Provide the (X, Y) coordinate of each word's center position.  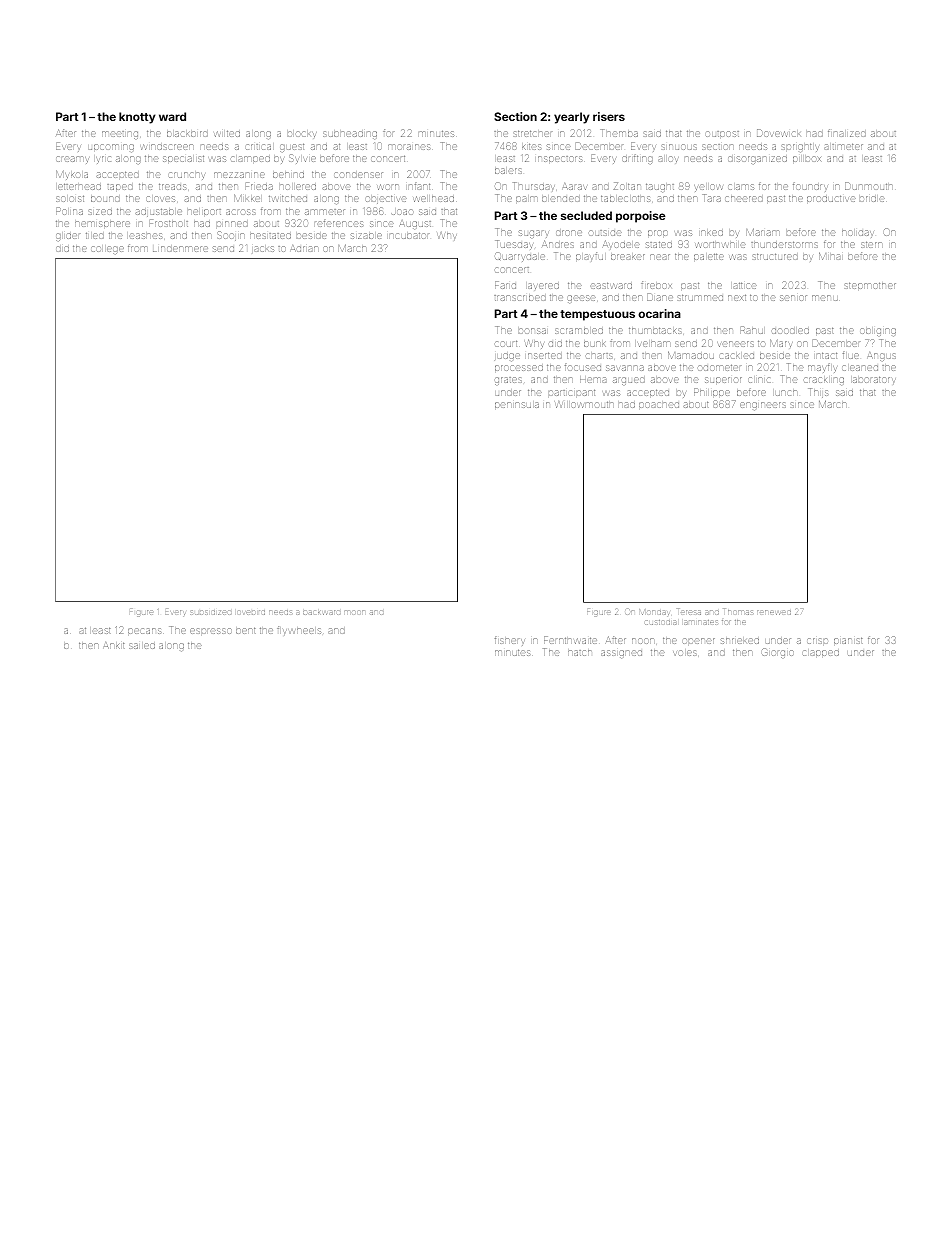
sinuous (679, 147)
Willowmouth (585, 404)
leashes (145, 236)
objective (386, 199)
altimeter (843, 146)
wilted (227, 133)
